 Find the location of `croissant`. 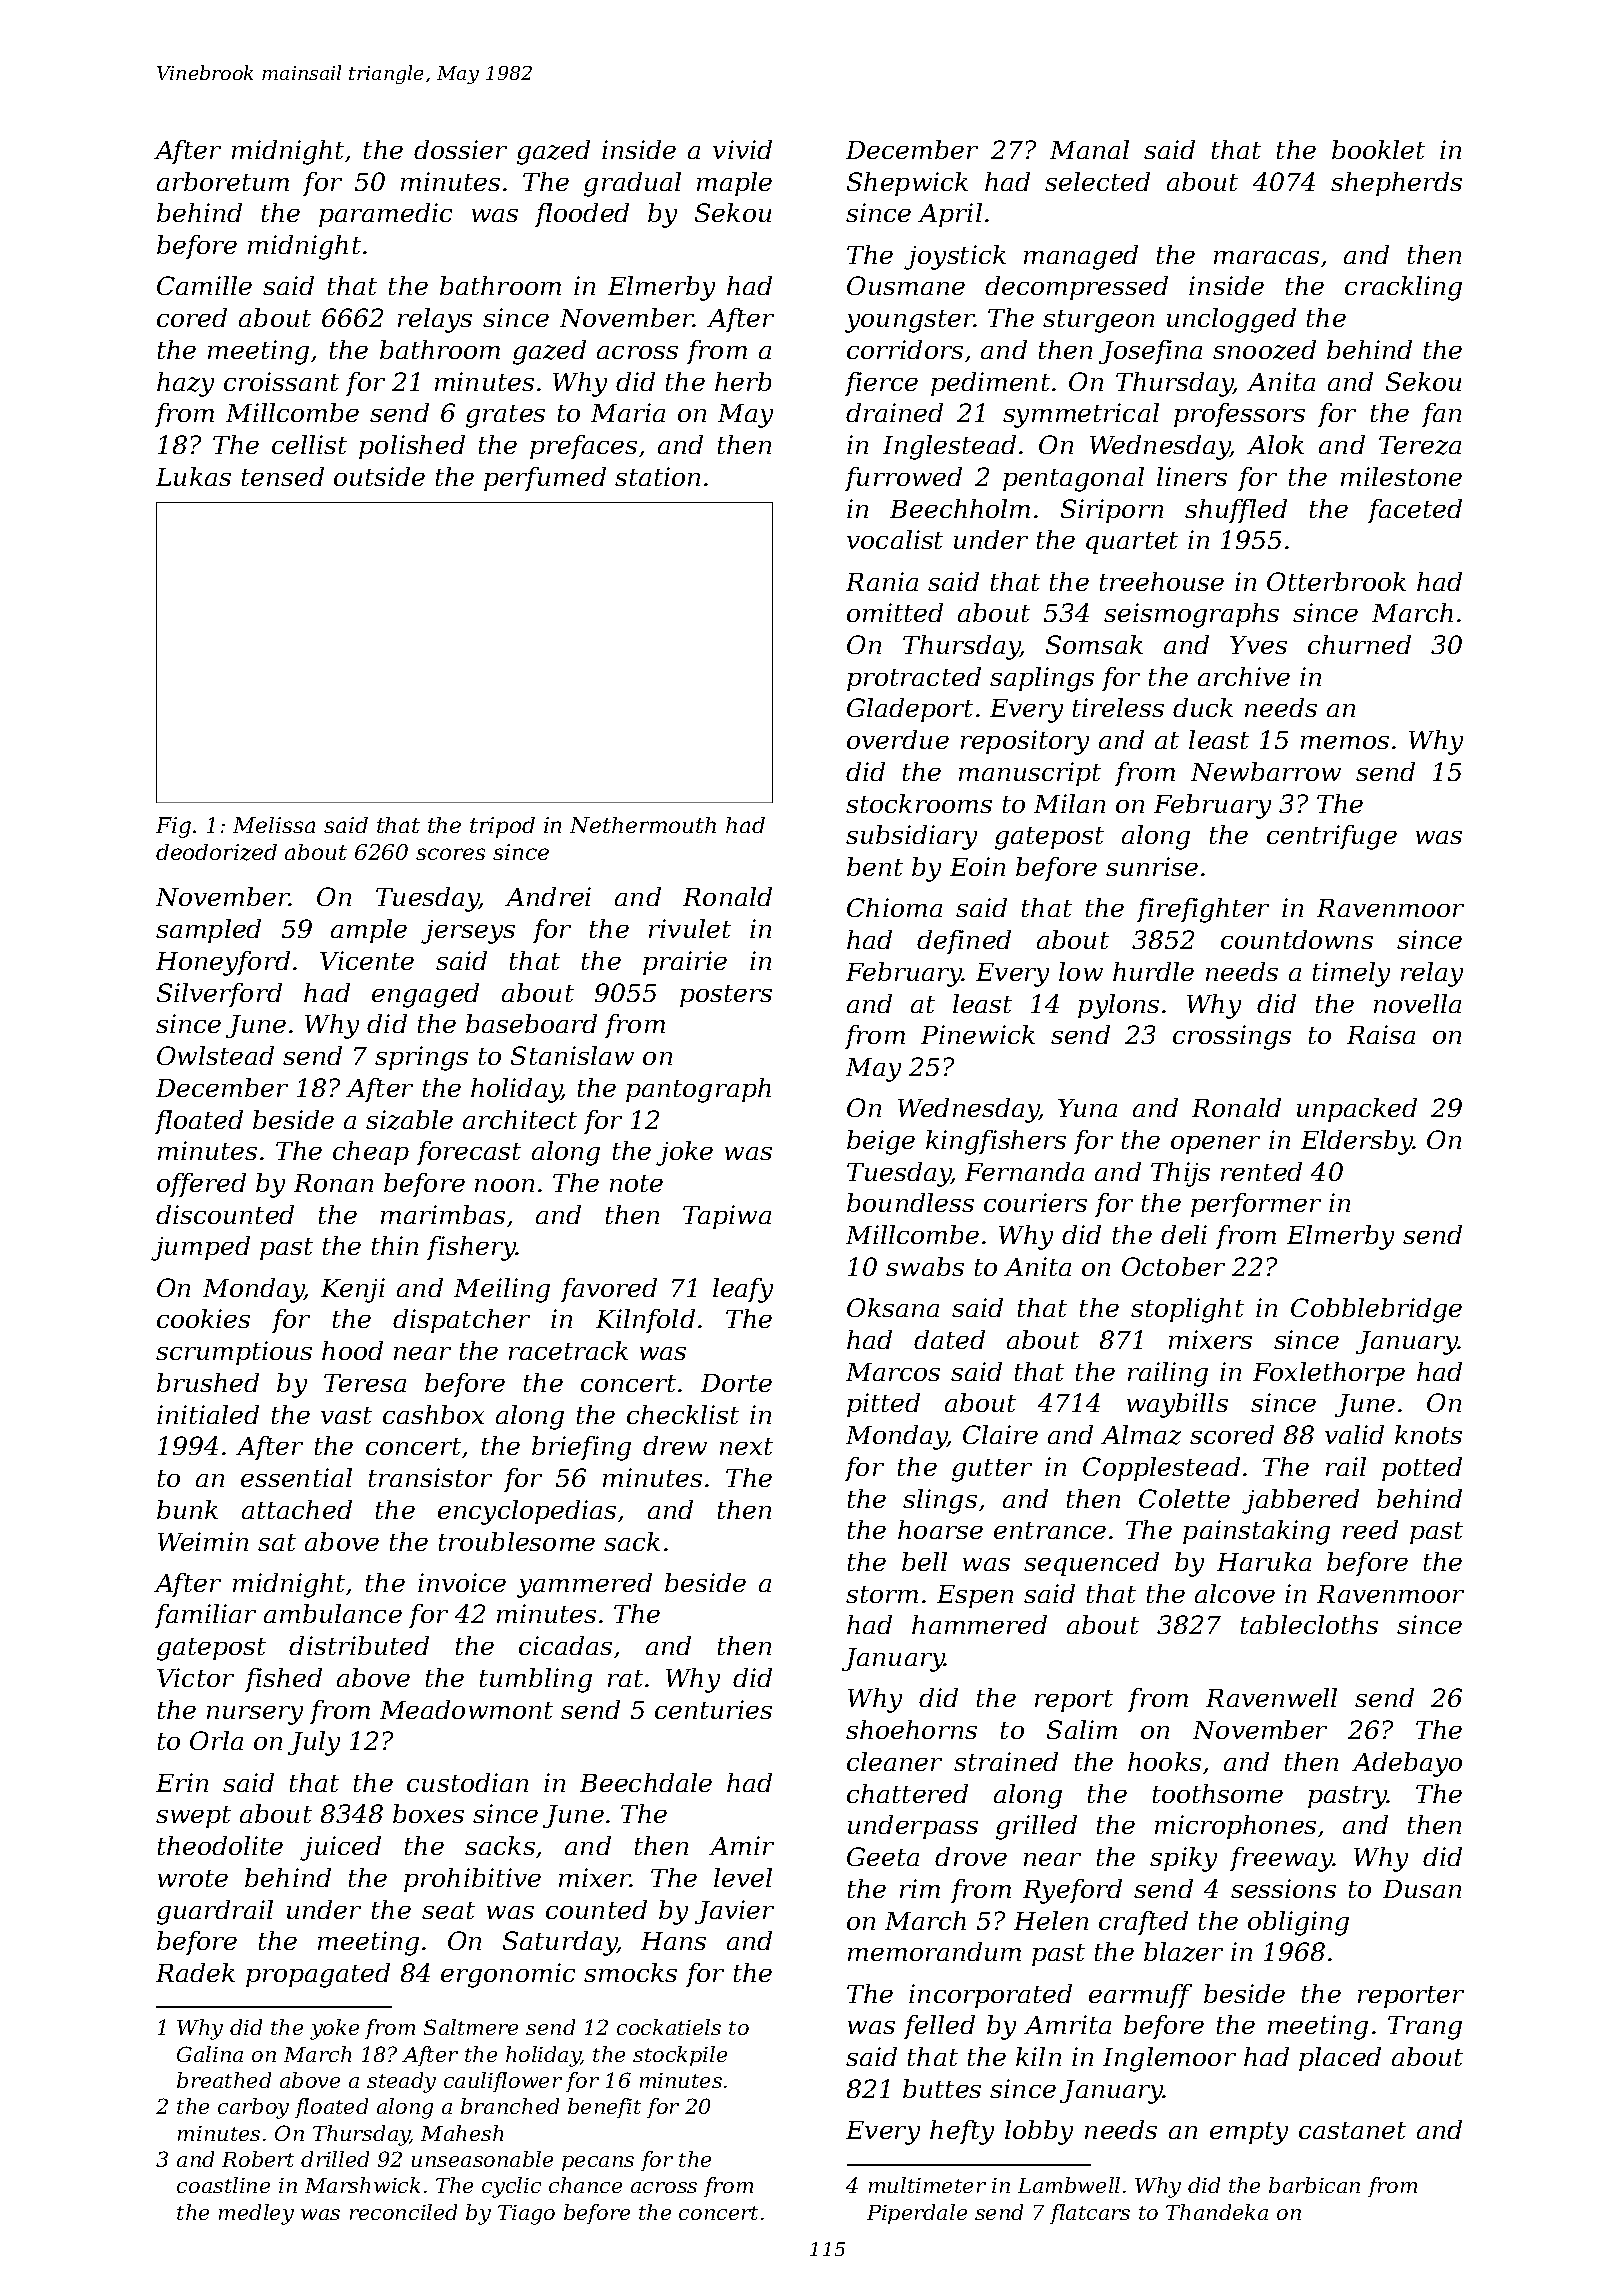

croissant is located at coordinates (281, 381).
